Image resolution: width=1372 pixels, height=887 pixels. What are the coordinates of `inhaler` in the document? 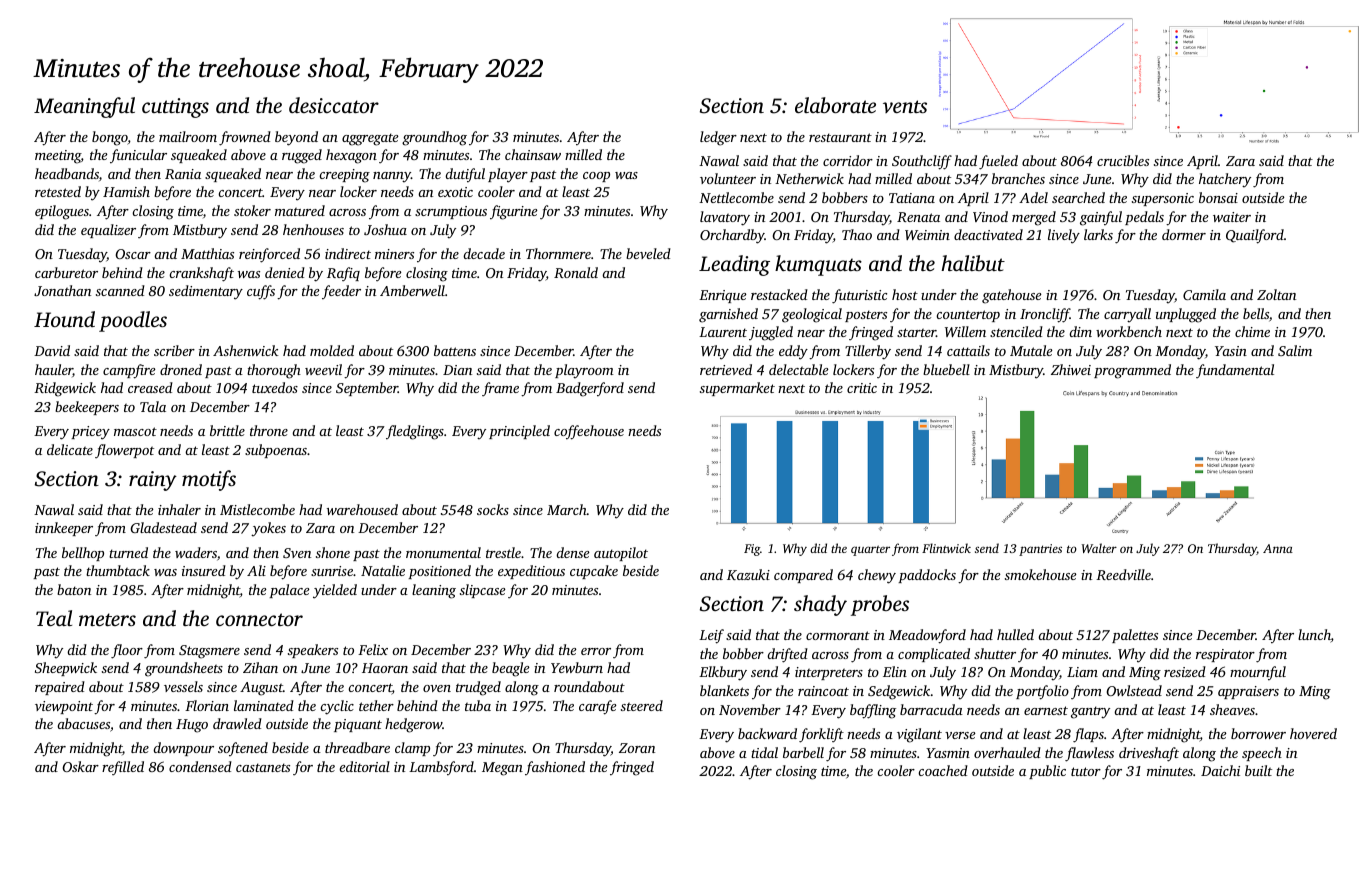 It's located at (179, 509).
